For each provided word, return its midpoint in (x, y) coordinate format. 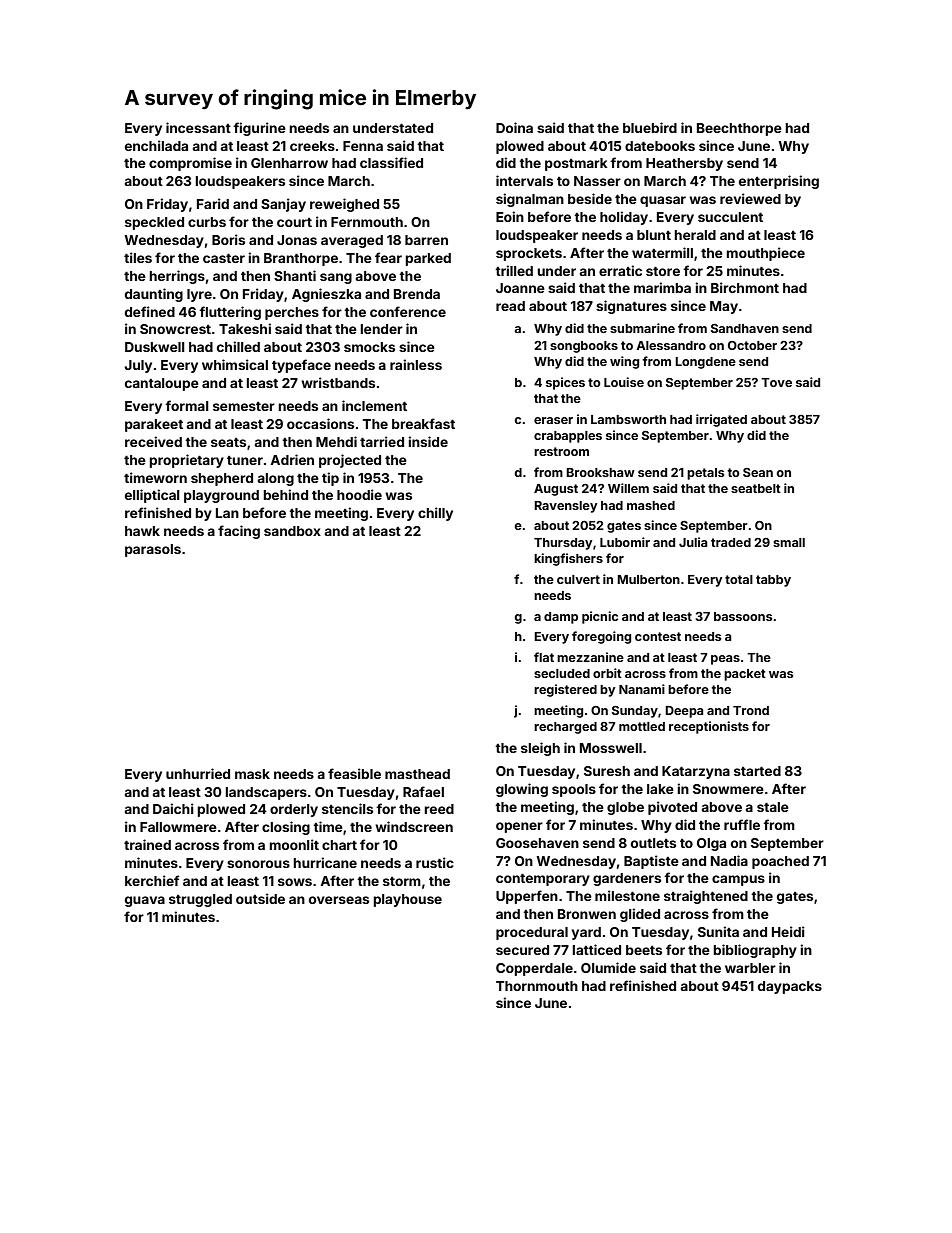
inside (428, 441)
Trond (751, 710)
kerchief (152, 880)
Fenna (363, 146)
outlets (653, 843)
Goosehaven (537, 843)
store (663, 271)
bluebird (650, 127)
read (510, 306)
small (789, 542)
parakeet (154, 425)
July (138, 366)
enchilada (156, 145)
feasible (354, 773)
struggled (200, 900)
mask (252, 774)
